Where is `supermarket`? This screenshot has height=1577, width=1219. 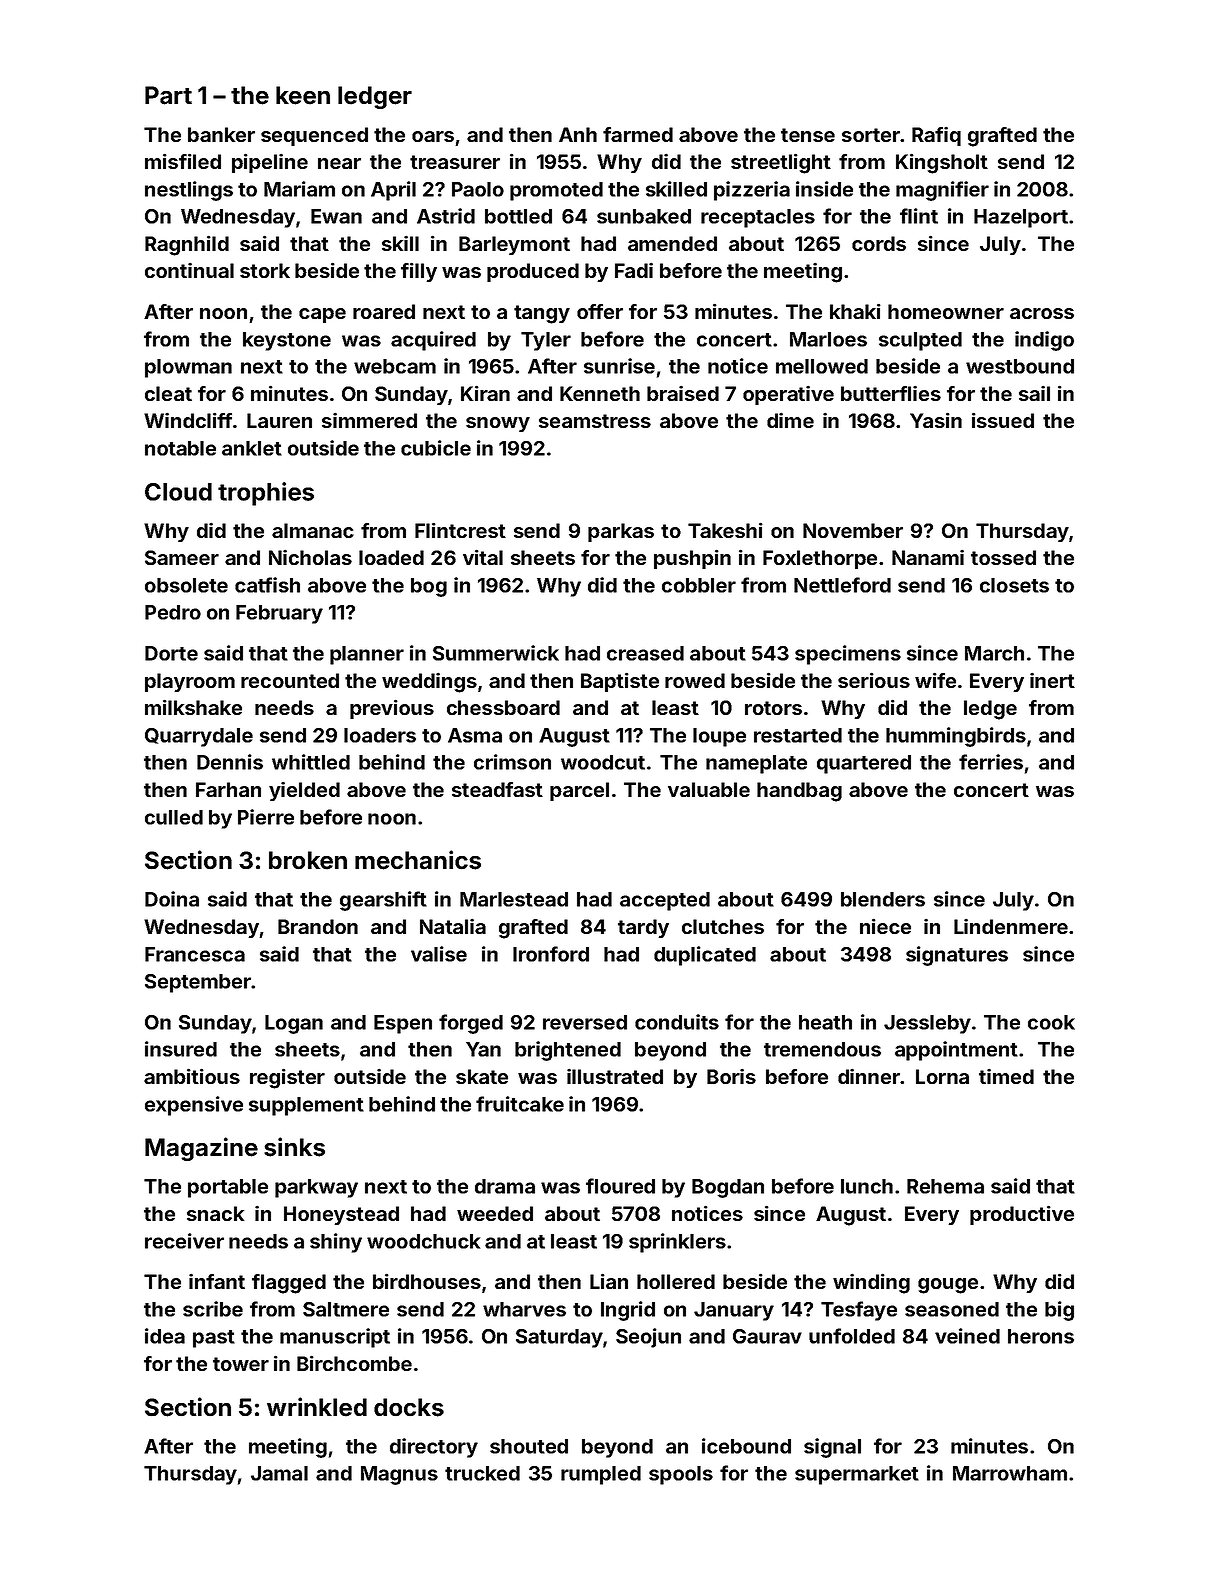 supermarket is located at coordinates (857, 1475).
